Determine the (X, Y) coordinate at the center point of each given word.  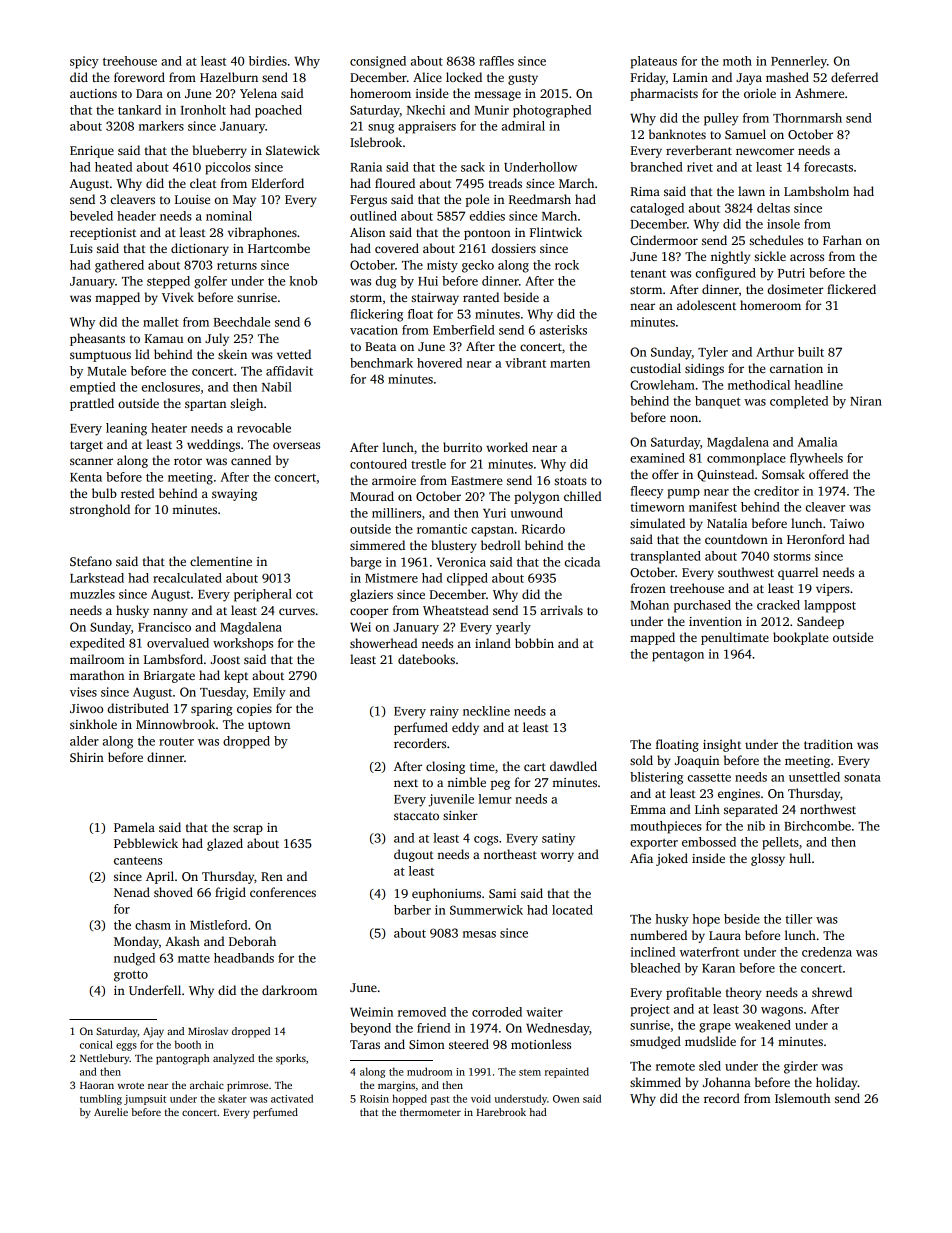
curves (297, 611)
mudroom (429, 1071)
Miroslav (208, 1031)
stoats (571, 481)
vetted (294, 354)
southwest (746, 572)
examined (657, 458)
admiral (523, 126)
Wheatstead (456, 610)
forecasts (828, 167)
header (136, 216)
